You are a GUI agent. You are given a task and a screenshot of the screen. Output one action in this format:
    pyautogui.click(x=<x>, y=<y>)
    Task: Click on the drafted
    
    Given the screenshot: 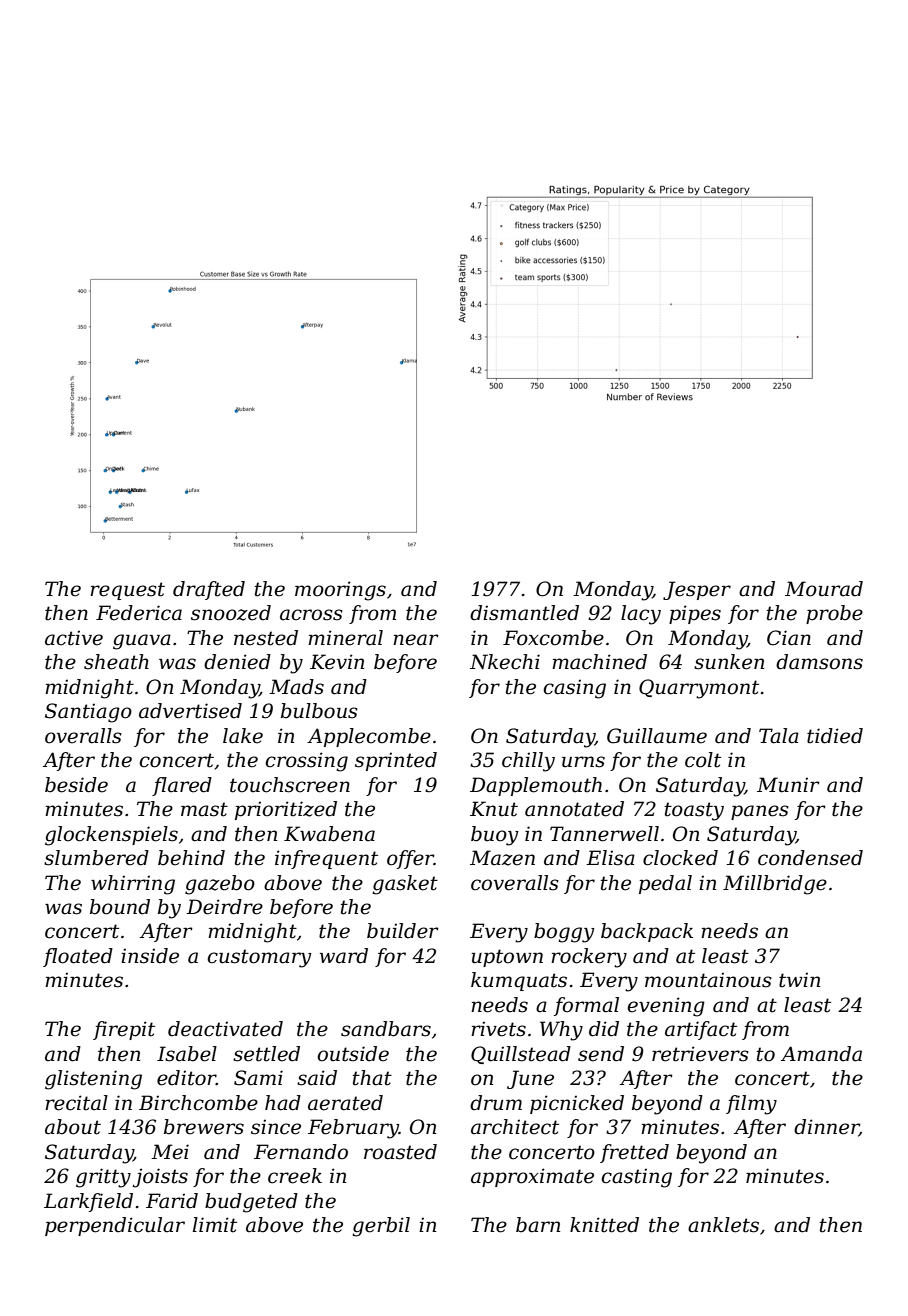 What is the action you would take?
    pyautogui.click(x=209, y=590)
